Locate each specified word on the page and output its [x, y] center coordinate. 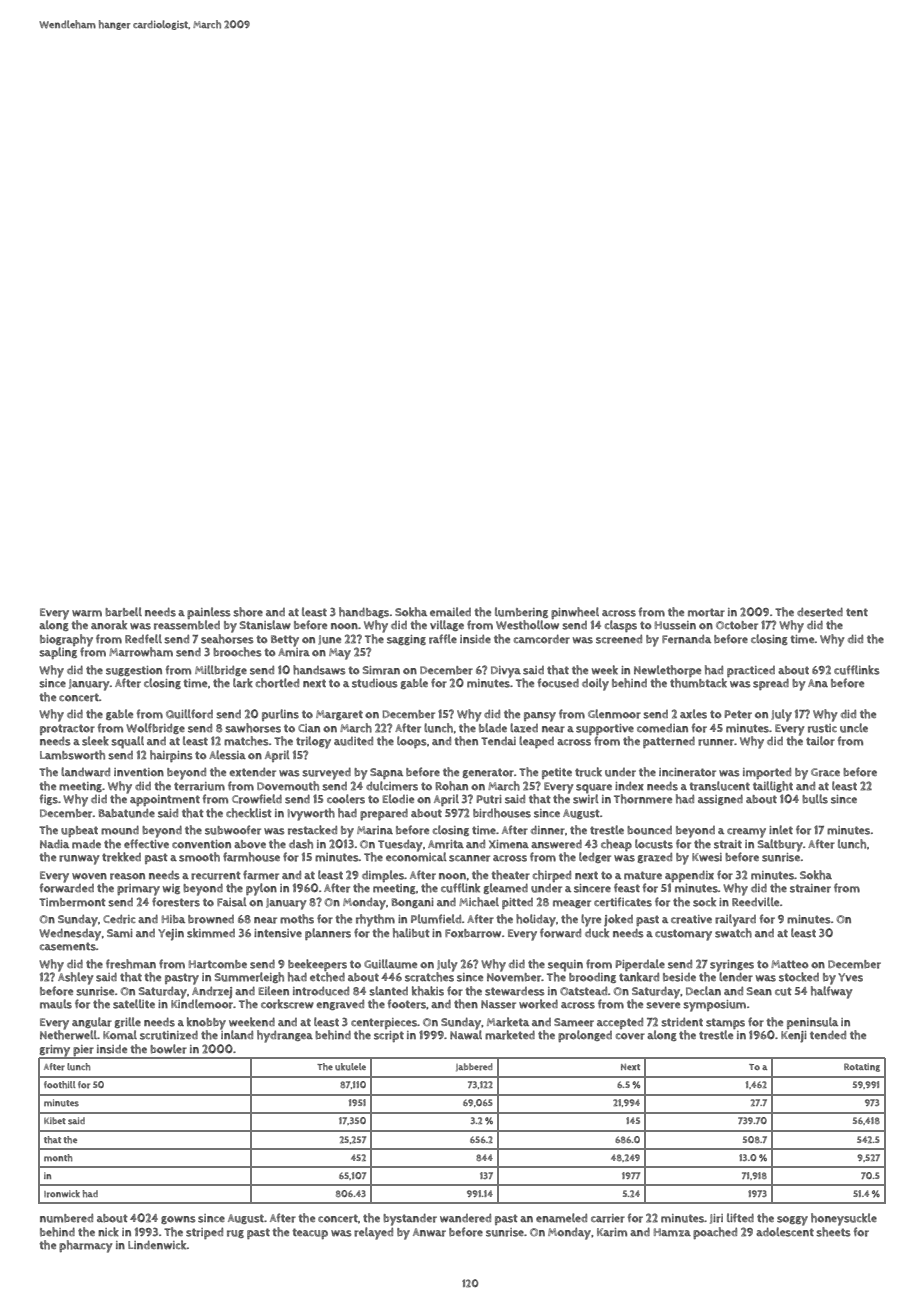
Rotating [862, 1067]
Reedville [755, 901]
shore [248, 612]
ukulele [350, 1067]
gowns [178, 1220]
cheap [616, 845]
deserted [820, 612]
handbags [364, 612]
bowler [168, 1049]
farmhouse [251, 857]
